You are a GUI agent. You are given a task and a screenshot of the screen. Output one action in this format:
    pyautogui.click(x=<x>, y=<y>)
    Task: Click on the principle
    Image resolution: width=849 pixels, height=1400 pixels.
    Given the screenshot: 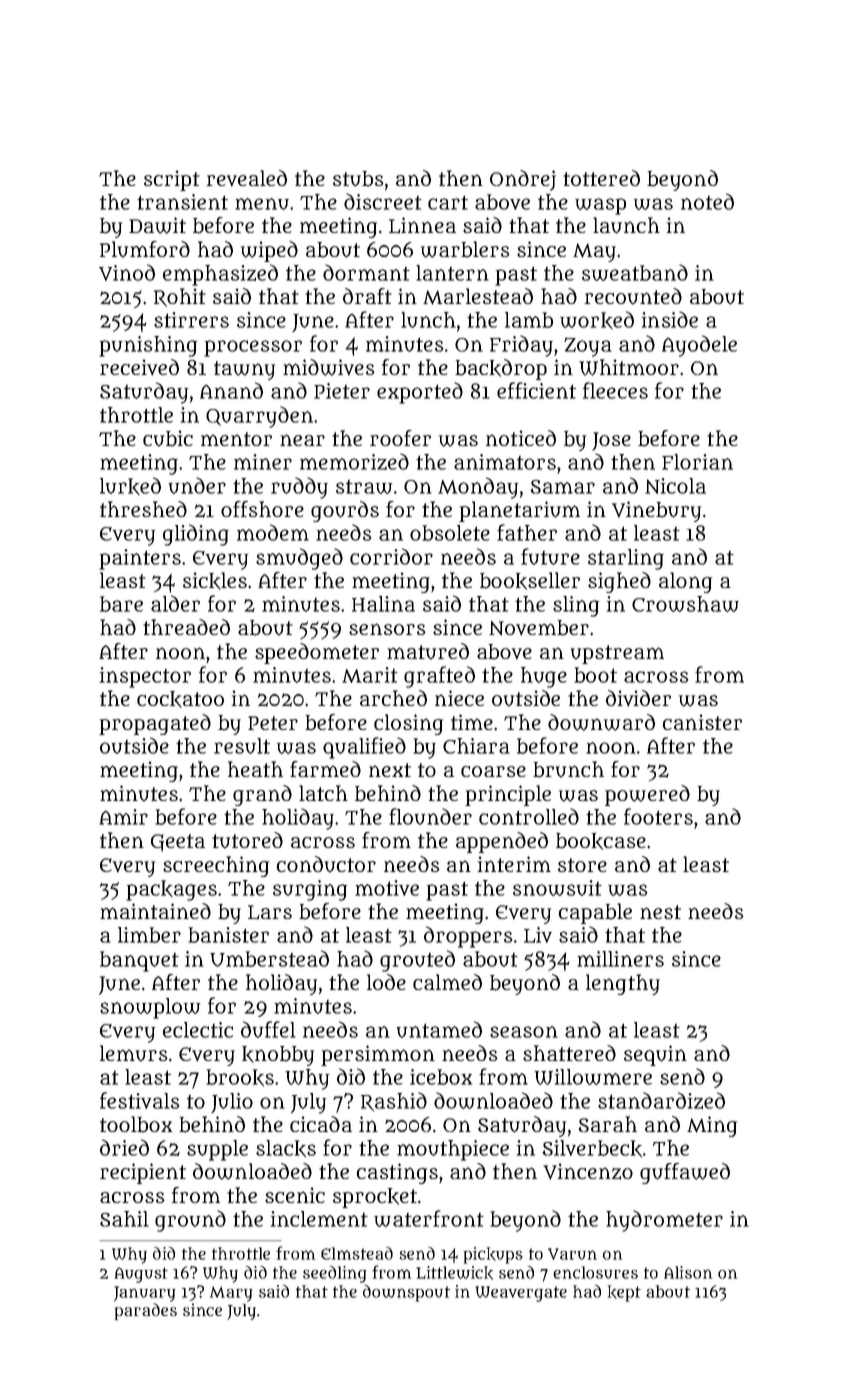 What is the action you would take?
    pyautogui.click(x=508, y=795)
